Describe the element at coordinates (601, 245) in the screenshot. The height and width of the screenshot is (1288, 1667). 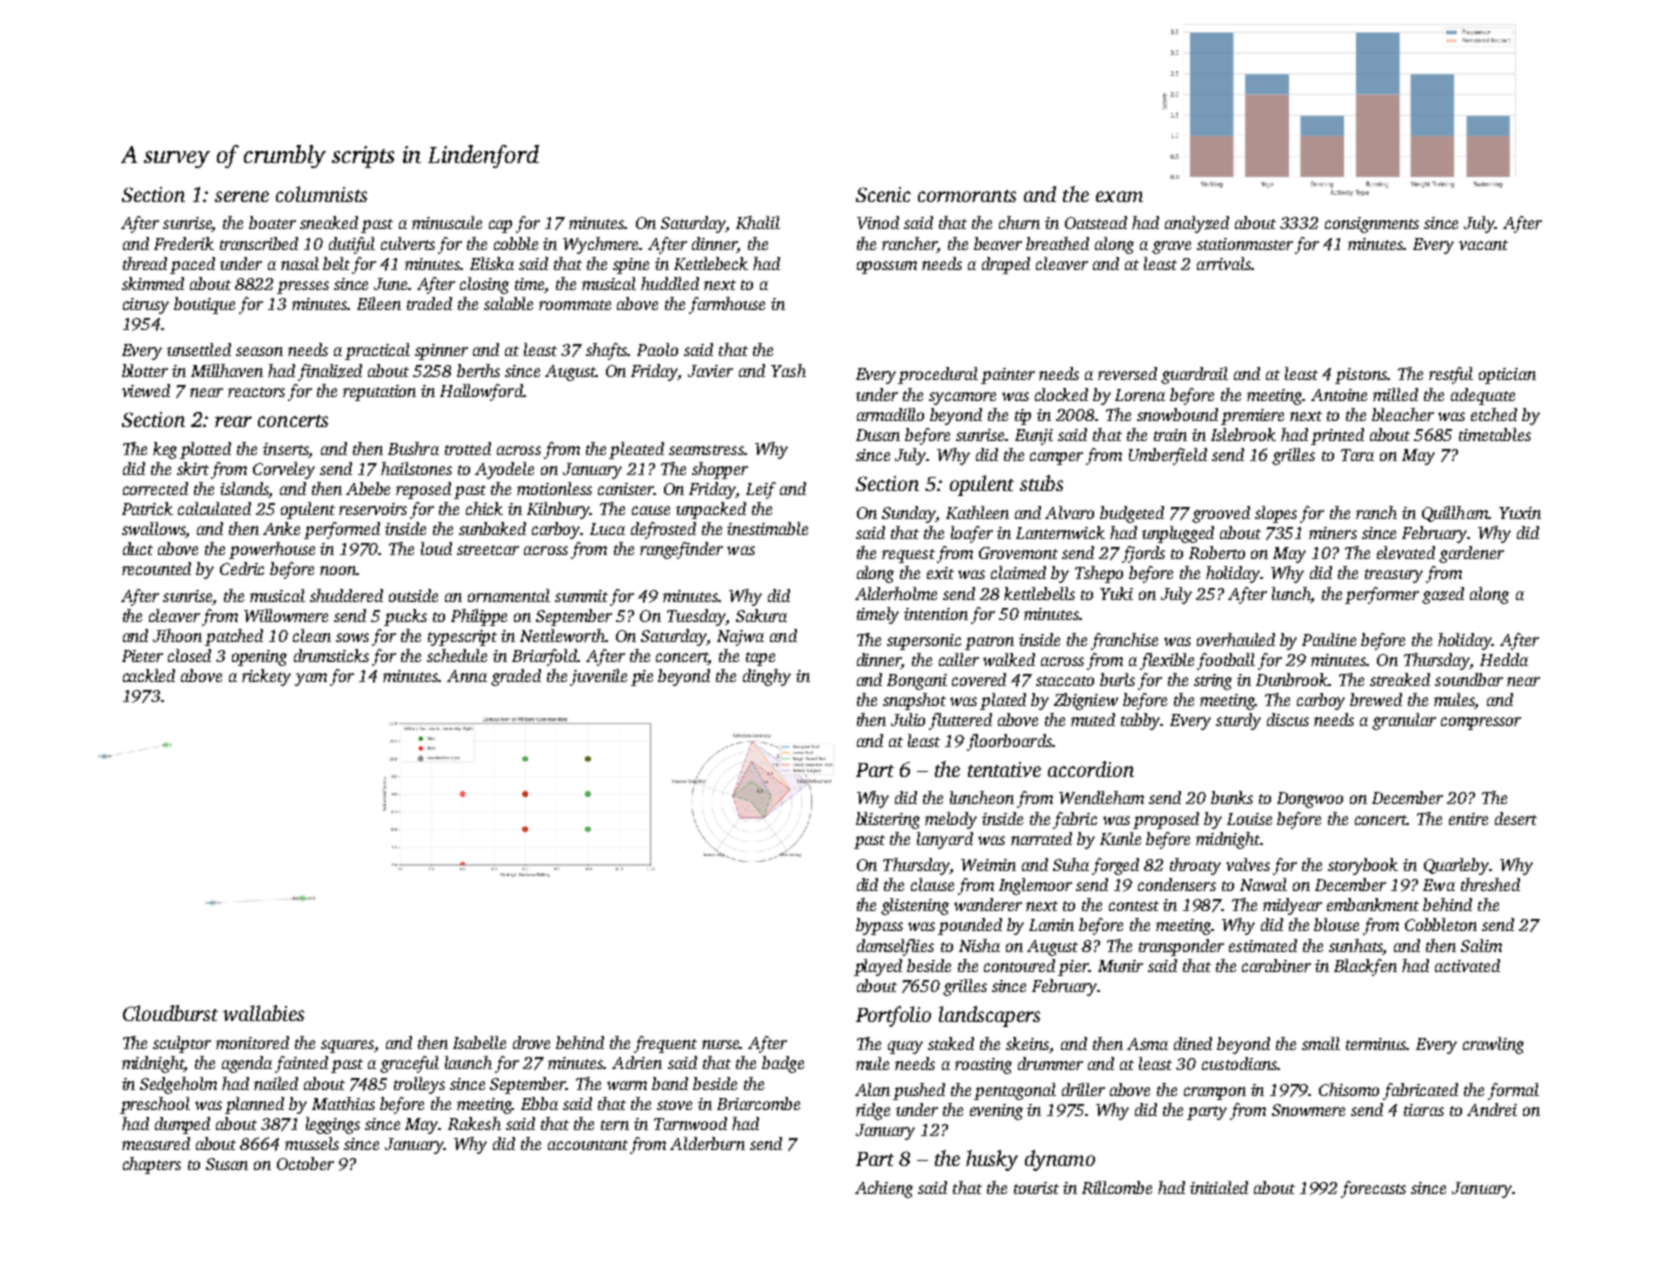
I see `Wychmere` at that location.
